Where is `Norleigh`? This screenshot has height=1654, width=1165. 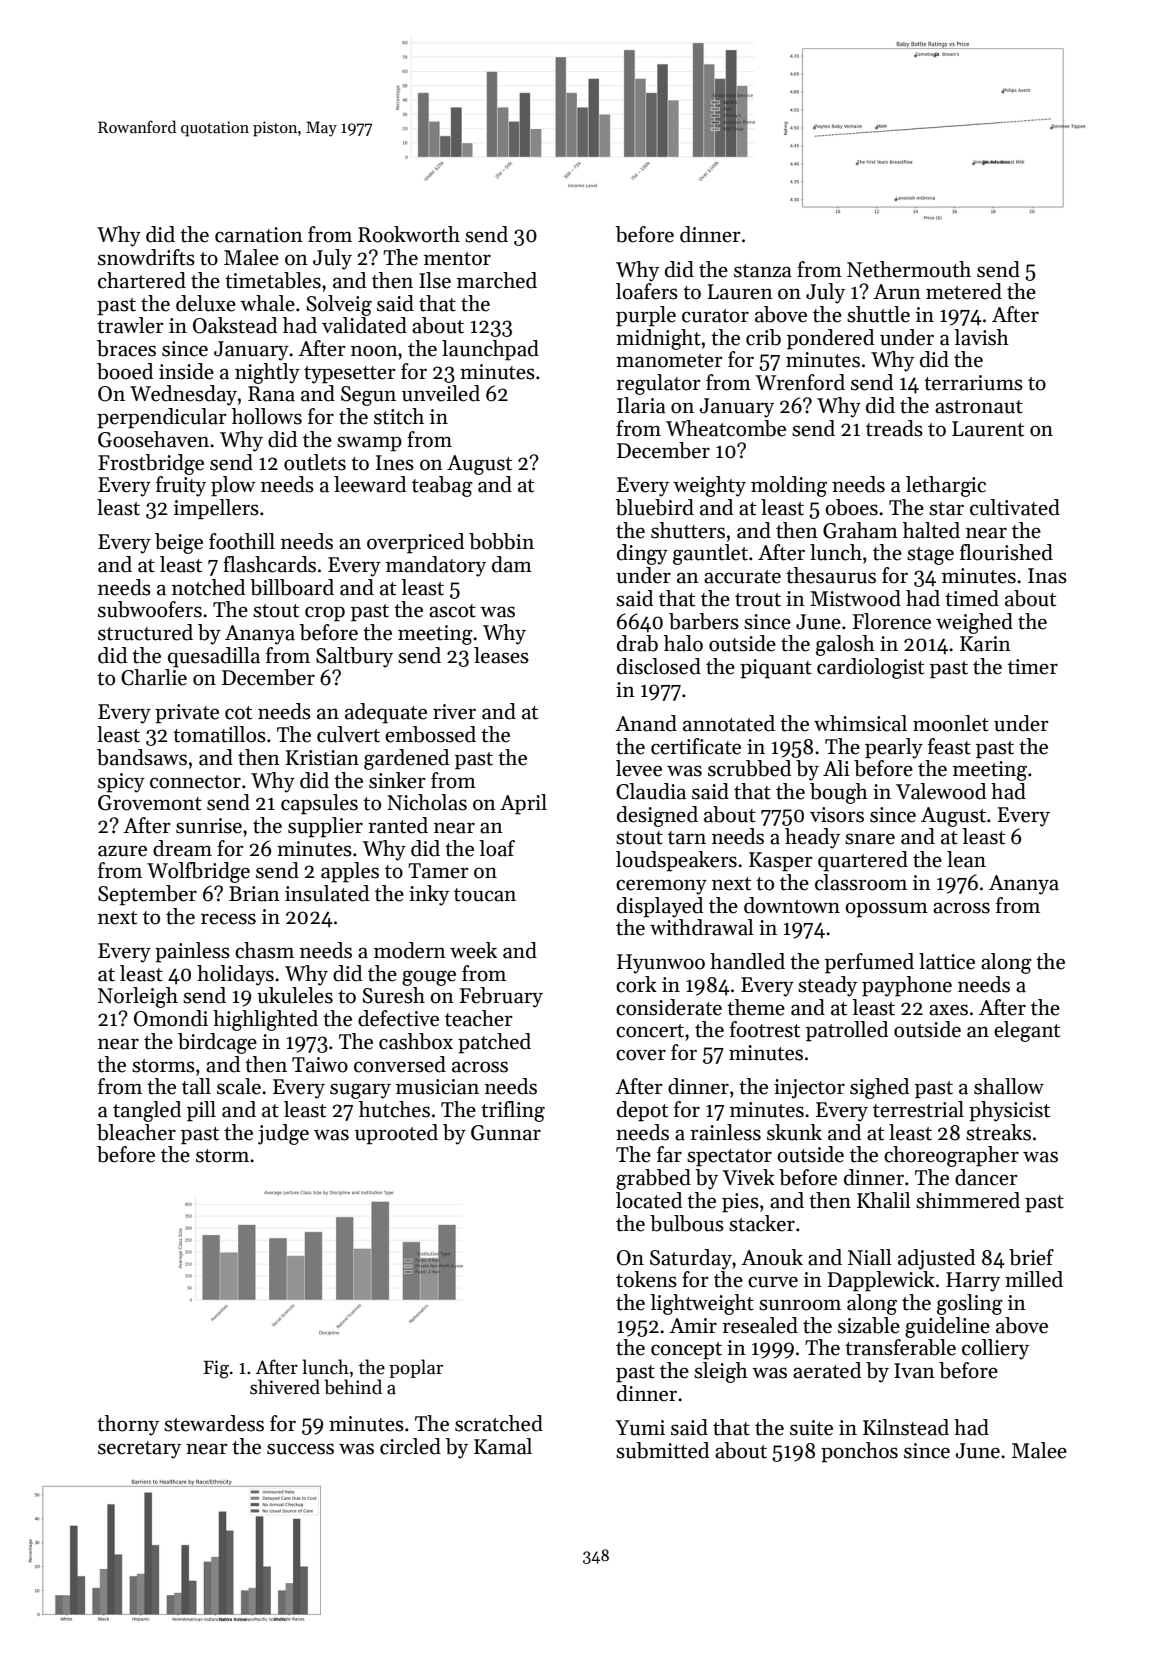
Norleigh is located at coordinates (138, 997).
